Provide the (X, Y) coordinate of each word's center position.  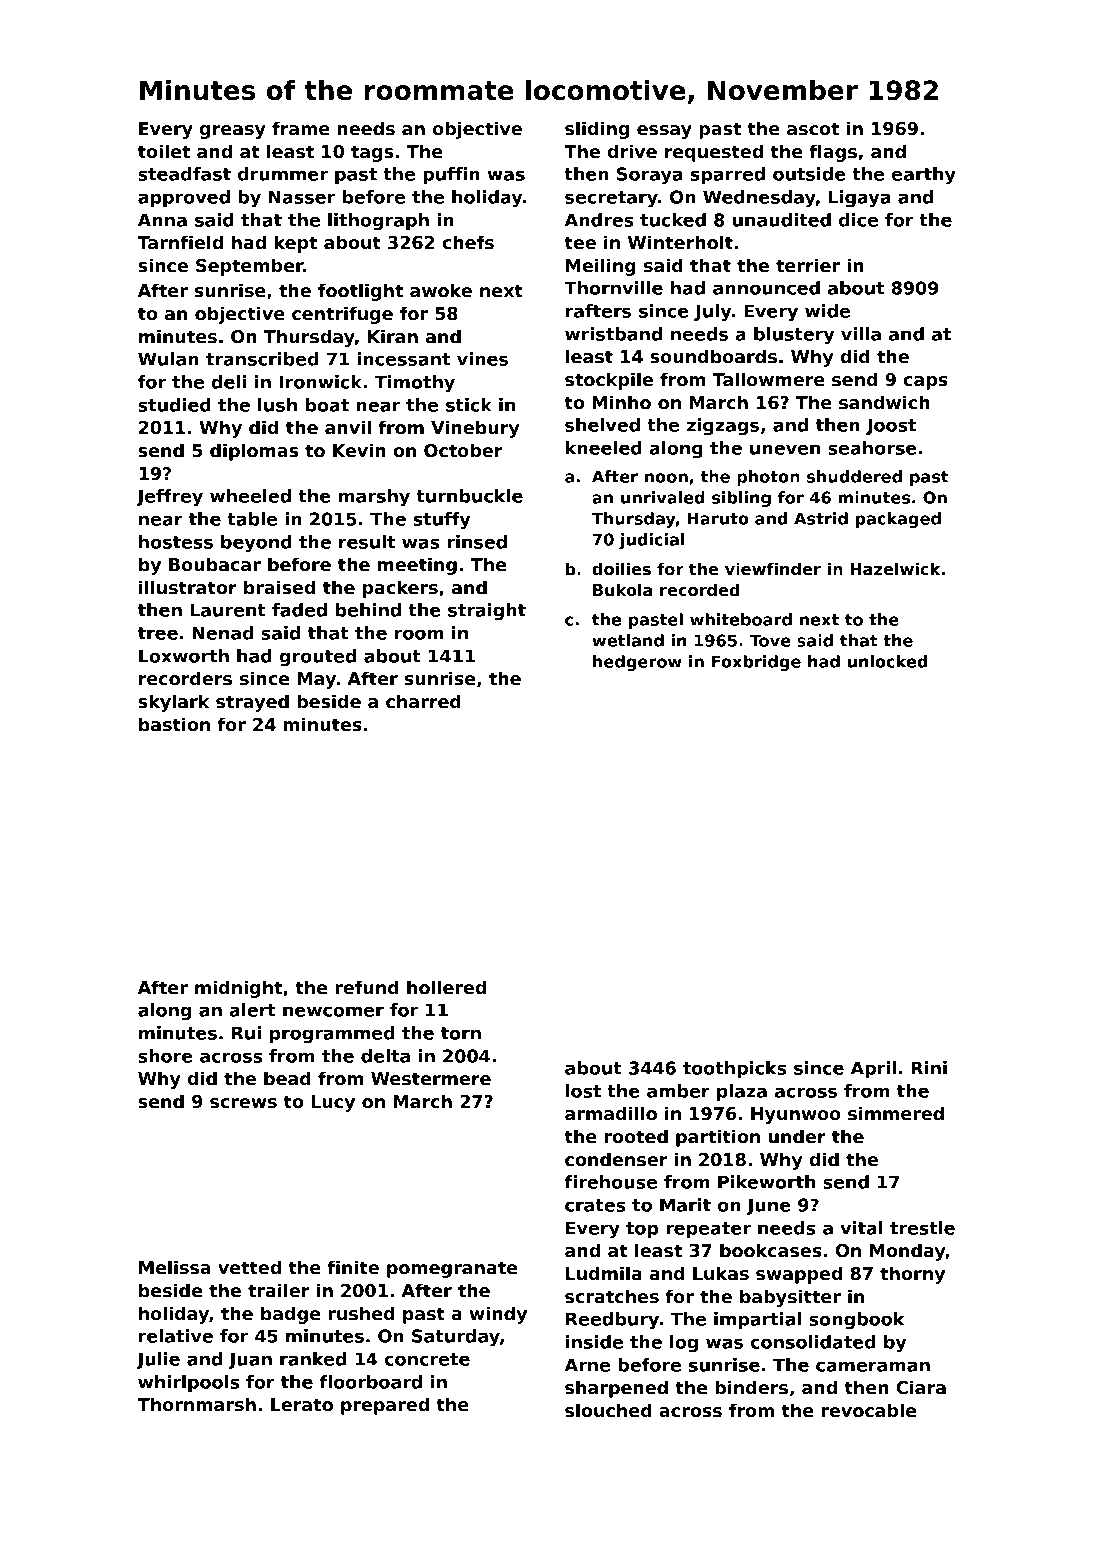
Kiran (393, 336)
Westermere (431, 1079)
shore (165, 1056)
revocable (869, 1410)
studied (174, 405)
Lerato (302, 1405)
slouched (608, 1410)
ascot (813, 129)
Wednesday (759, 199)
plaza (742, 1092)
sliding (597, 130)
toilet (164, 151)
